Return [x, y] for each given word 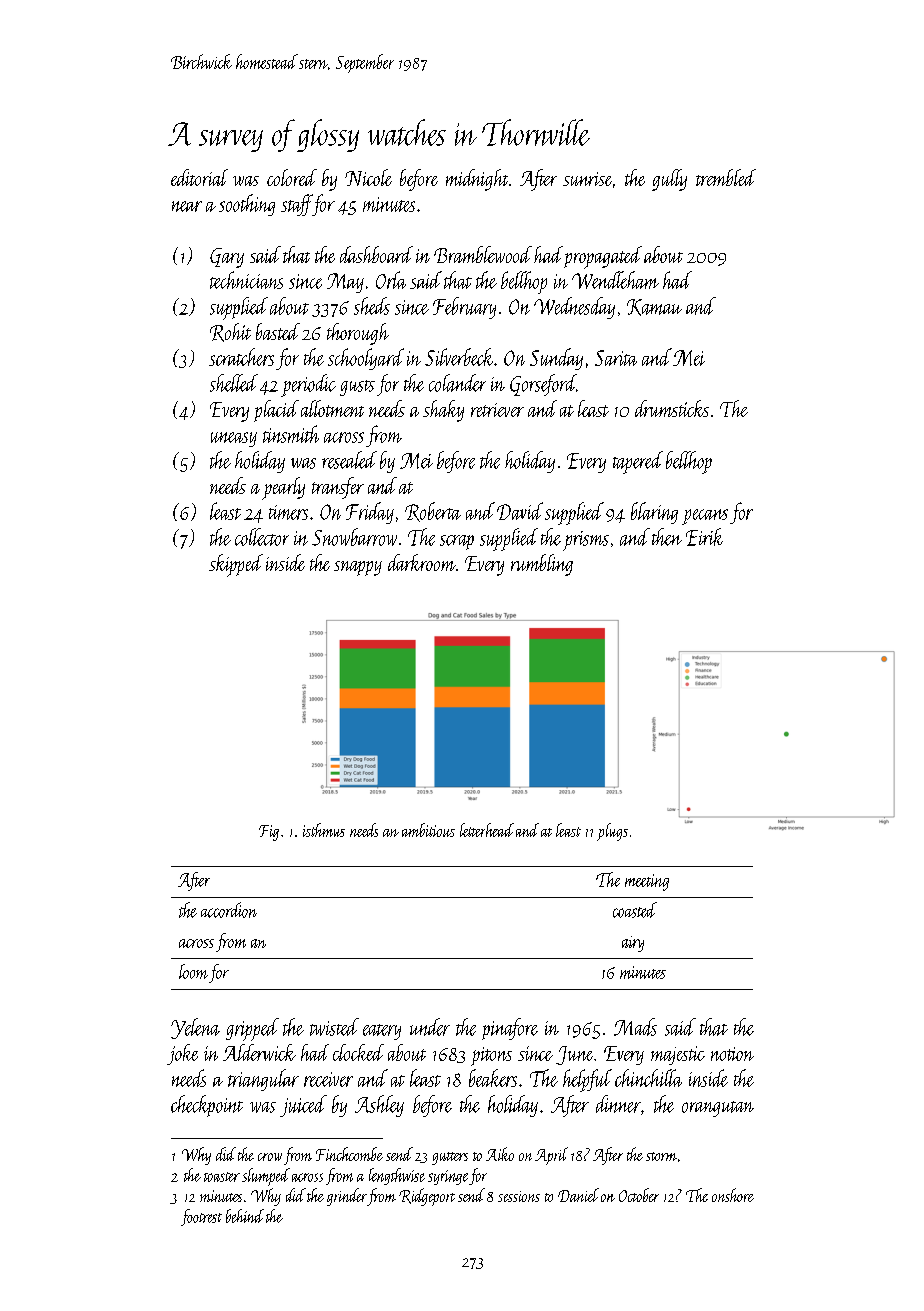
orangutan [718, 1109]
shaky [443, 411]
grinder [347, 1197]
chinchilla [648, 1078]
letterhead [487, 830]
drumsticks [672, 408]
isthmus [324, 830]
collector [262, 537]
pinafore [510, 1029]
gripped [252, 1029]
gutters [450, 1158]
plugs [612, 832]
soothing [247, 205]
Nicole [368, 177]
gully [669, 180]
